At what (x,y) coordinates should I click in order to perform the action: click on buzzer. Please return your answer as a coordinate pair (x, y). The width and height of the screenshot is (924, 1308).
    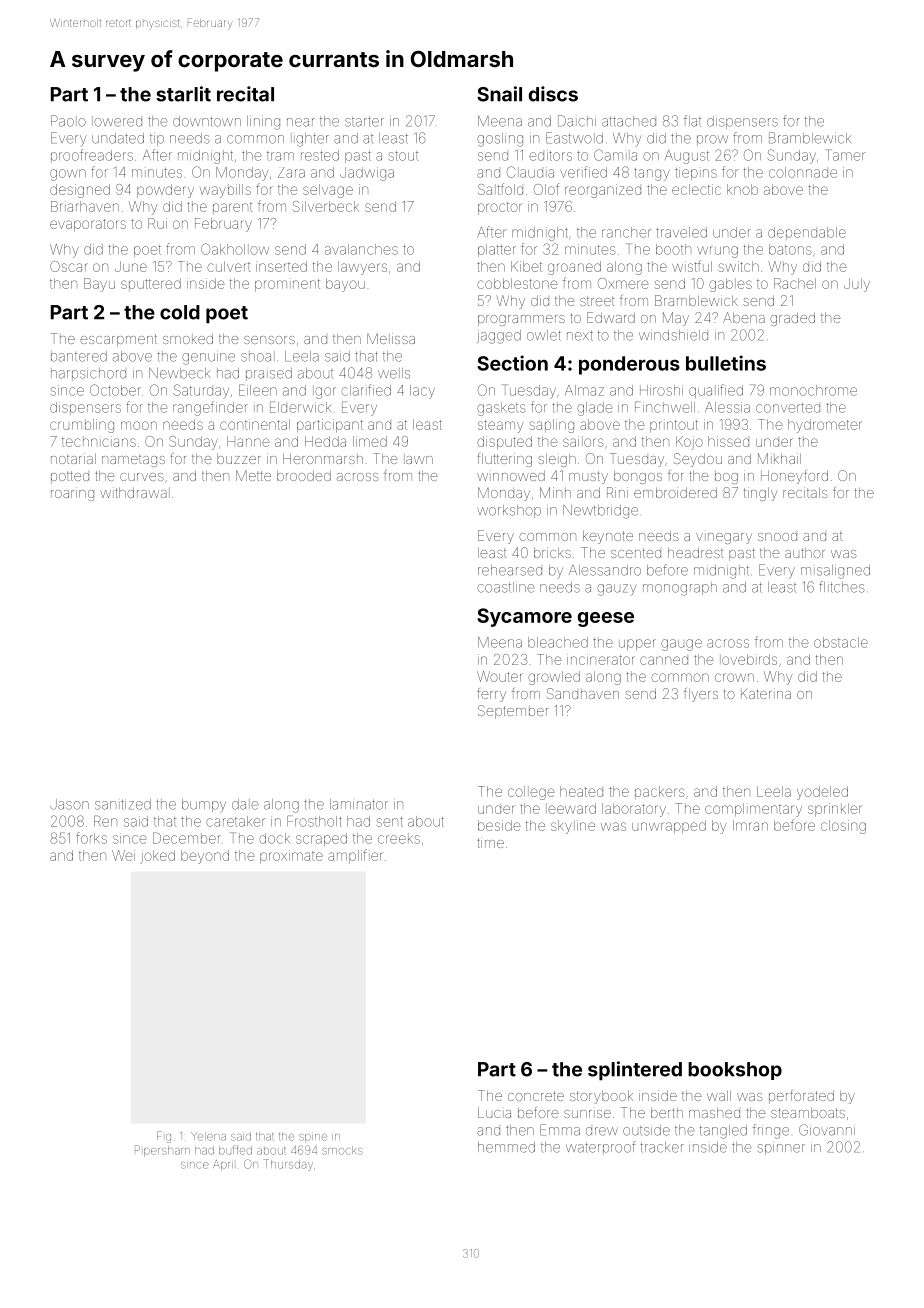
    Looking at the image, I should click on (239, 459).
